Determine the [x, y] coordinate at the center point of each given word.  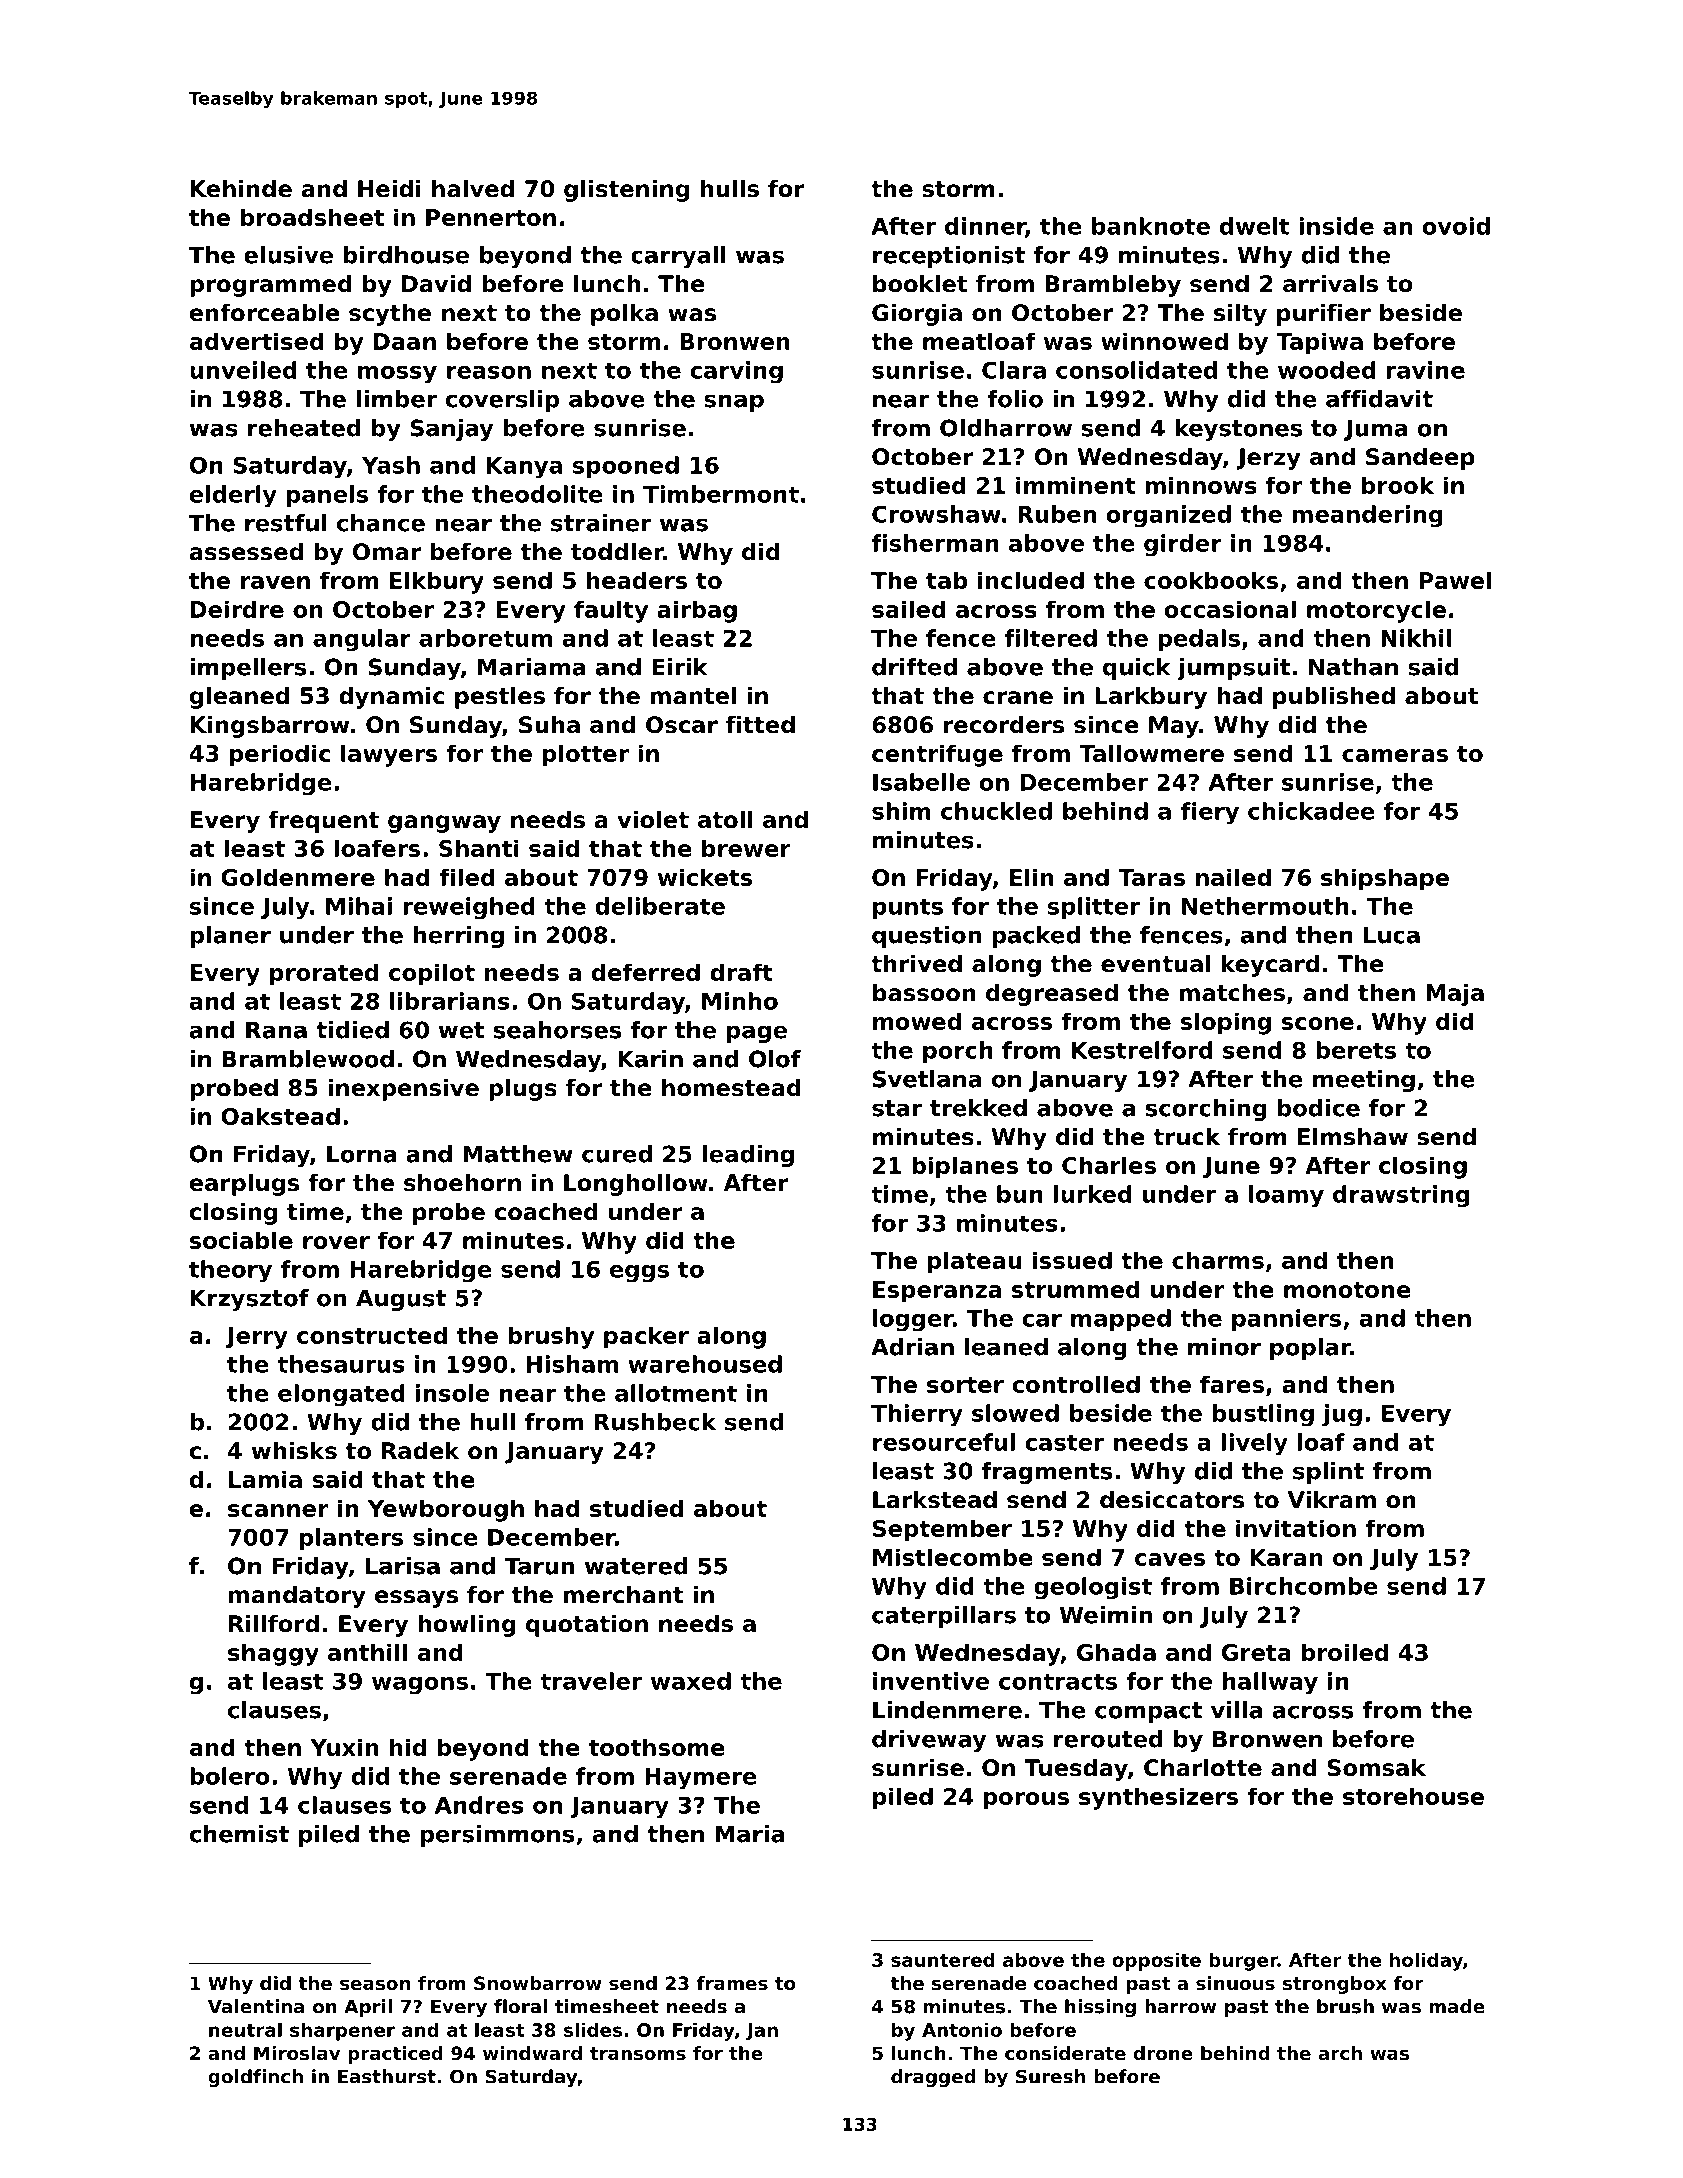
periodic [280, 755]
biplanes [965, 1167]
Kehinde [241, 189]
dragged [933, 2078]
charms [1218, 1260]
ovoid [1456, 226]
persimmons [497, 1836]
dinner [985, 227]
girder [1183, 545]
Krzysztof [250, 1300]
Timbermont [721, 494]
